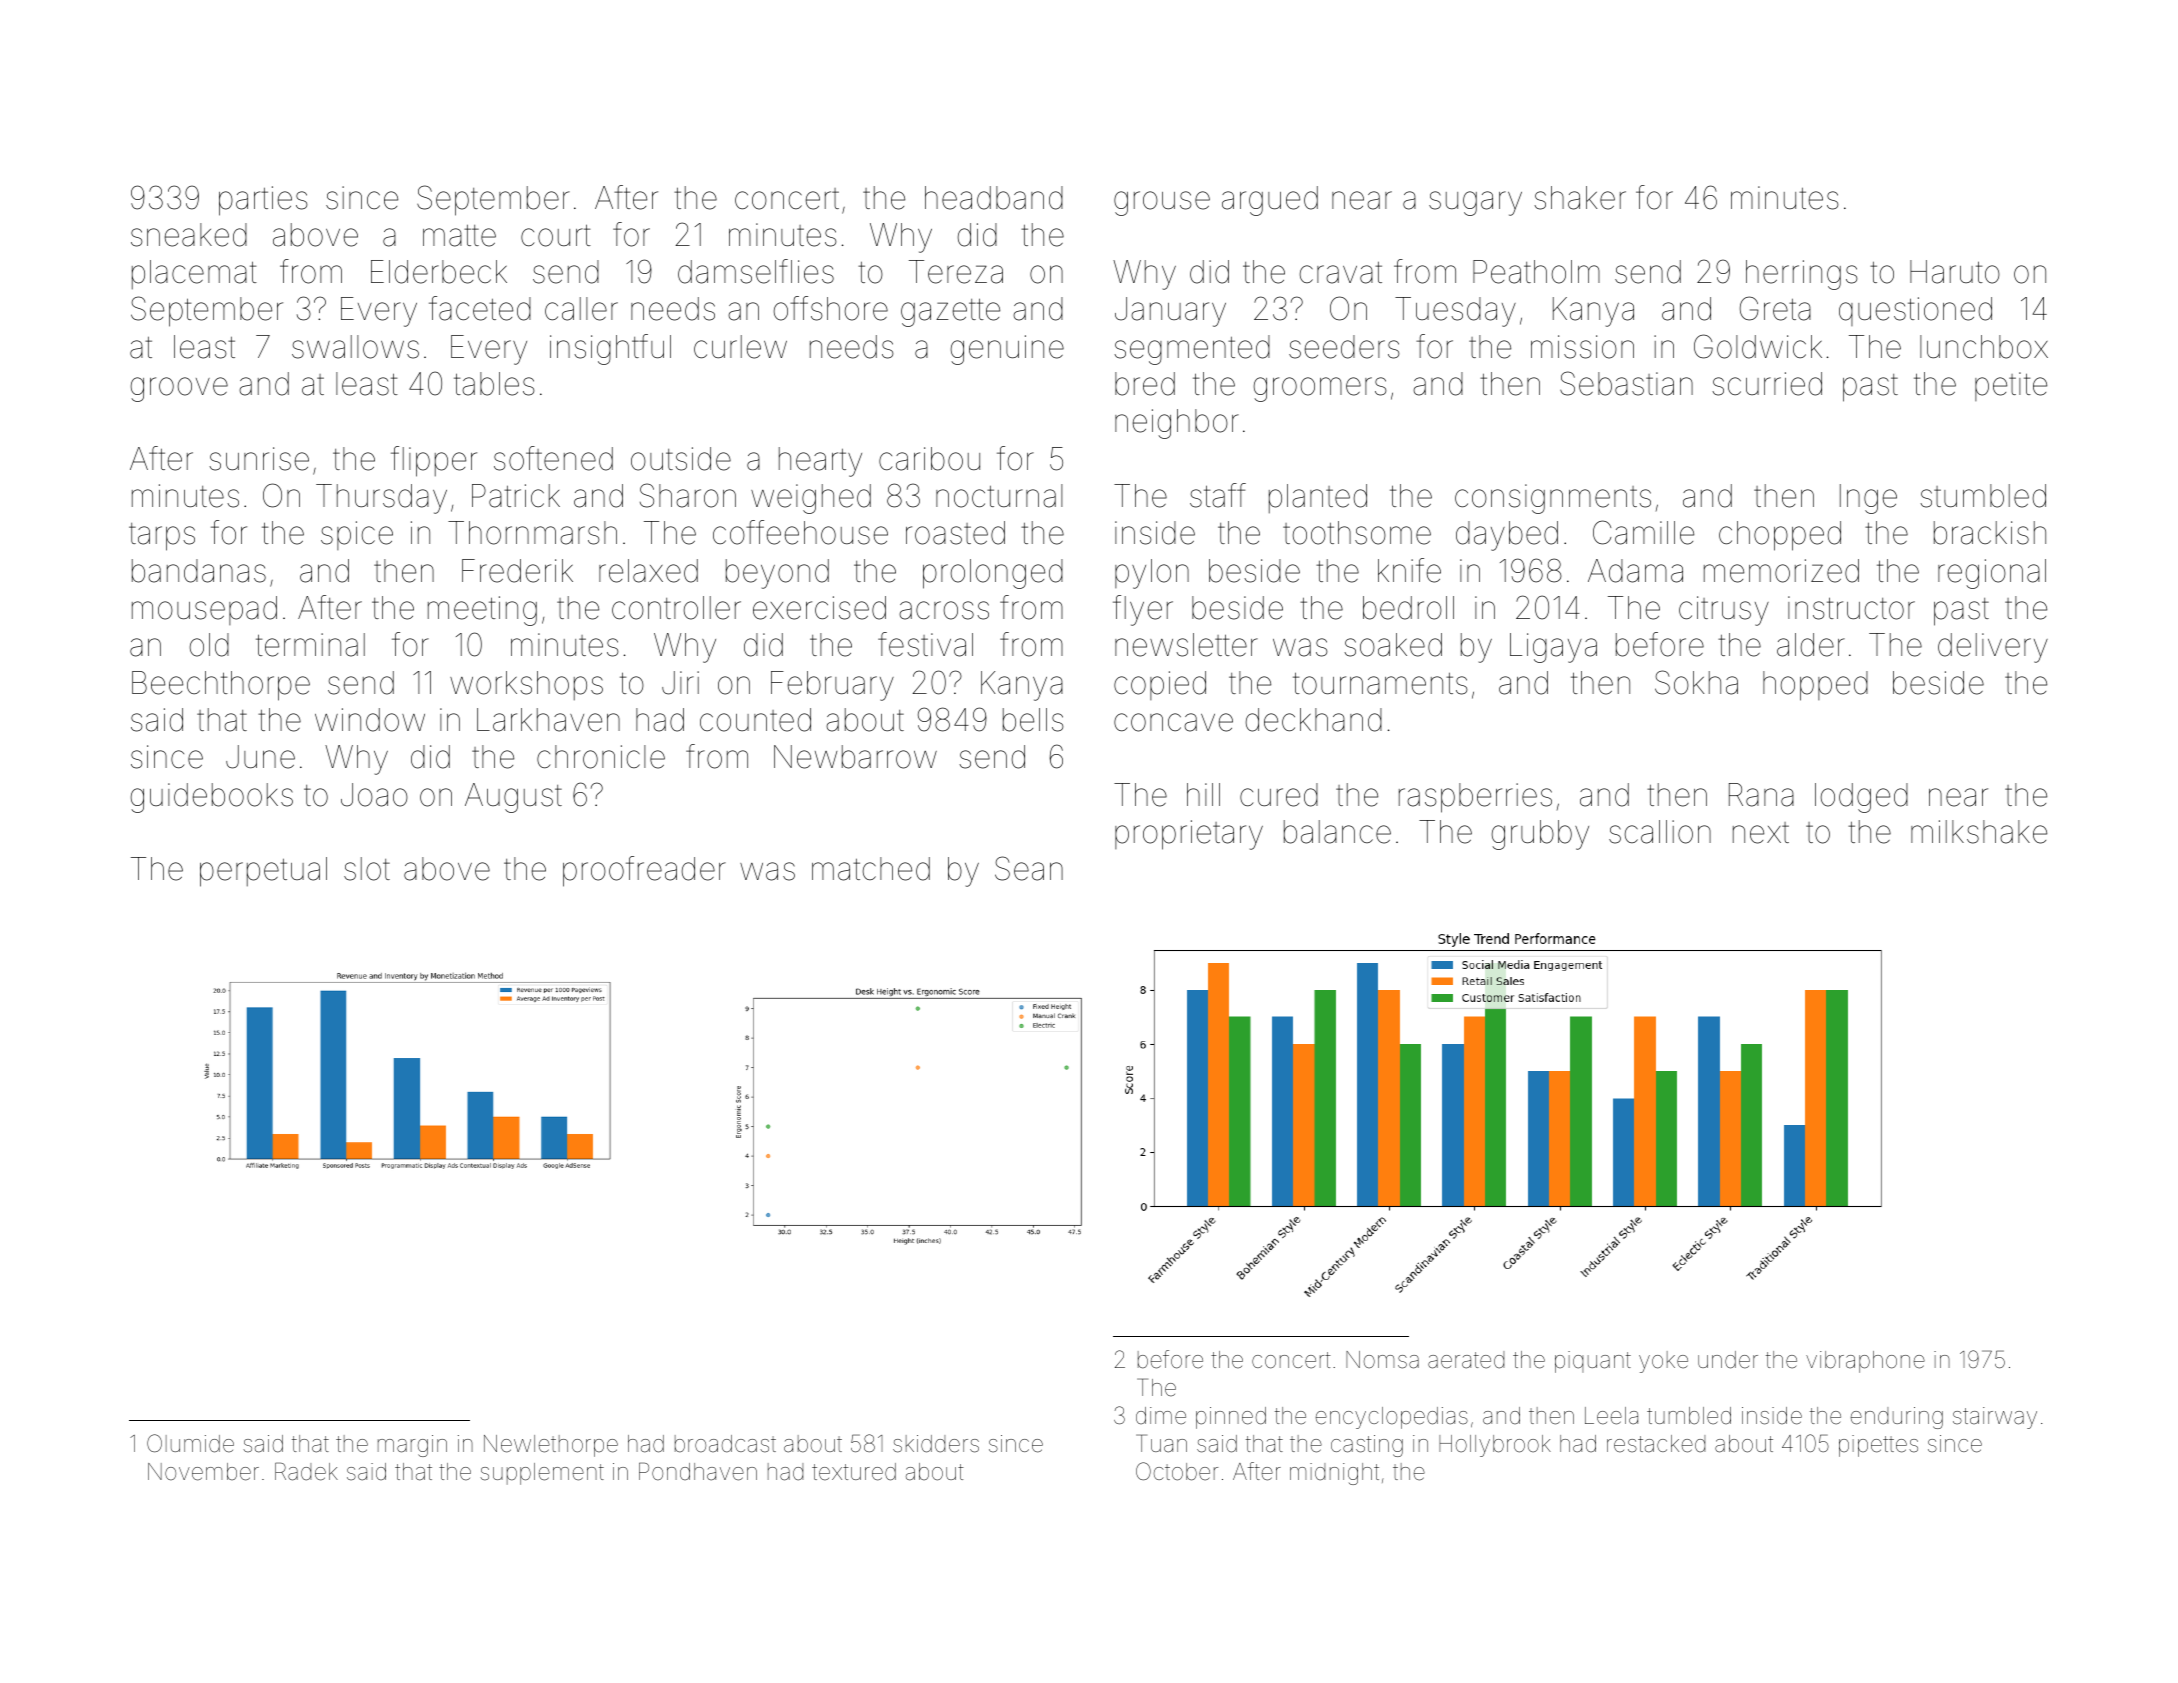 The height and width of the screenshot is (1683, 2178). What do you see at coordinates (1635, 571) in the screenshot?
I see `Adama` at bounding box center [1635, 571].
